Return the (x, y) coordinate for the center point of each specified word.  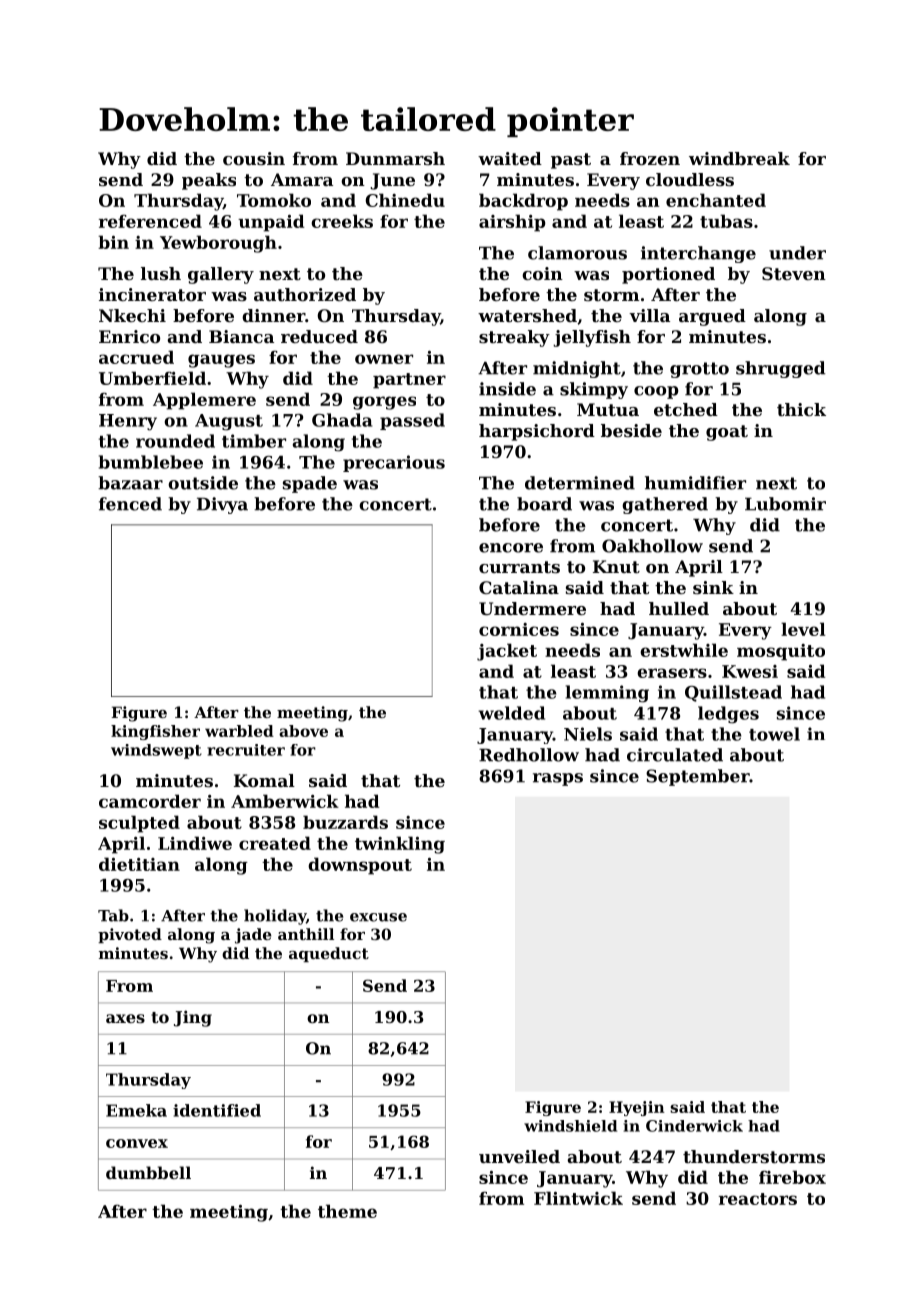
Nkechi (132, 315)
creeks (342, 221)
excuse (378, 917)
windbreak (739, 158)
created (275, 843)
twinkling (400, 845)
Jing (193, 1018)
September (698, 777)
